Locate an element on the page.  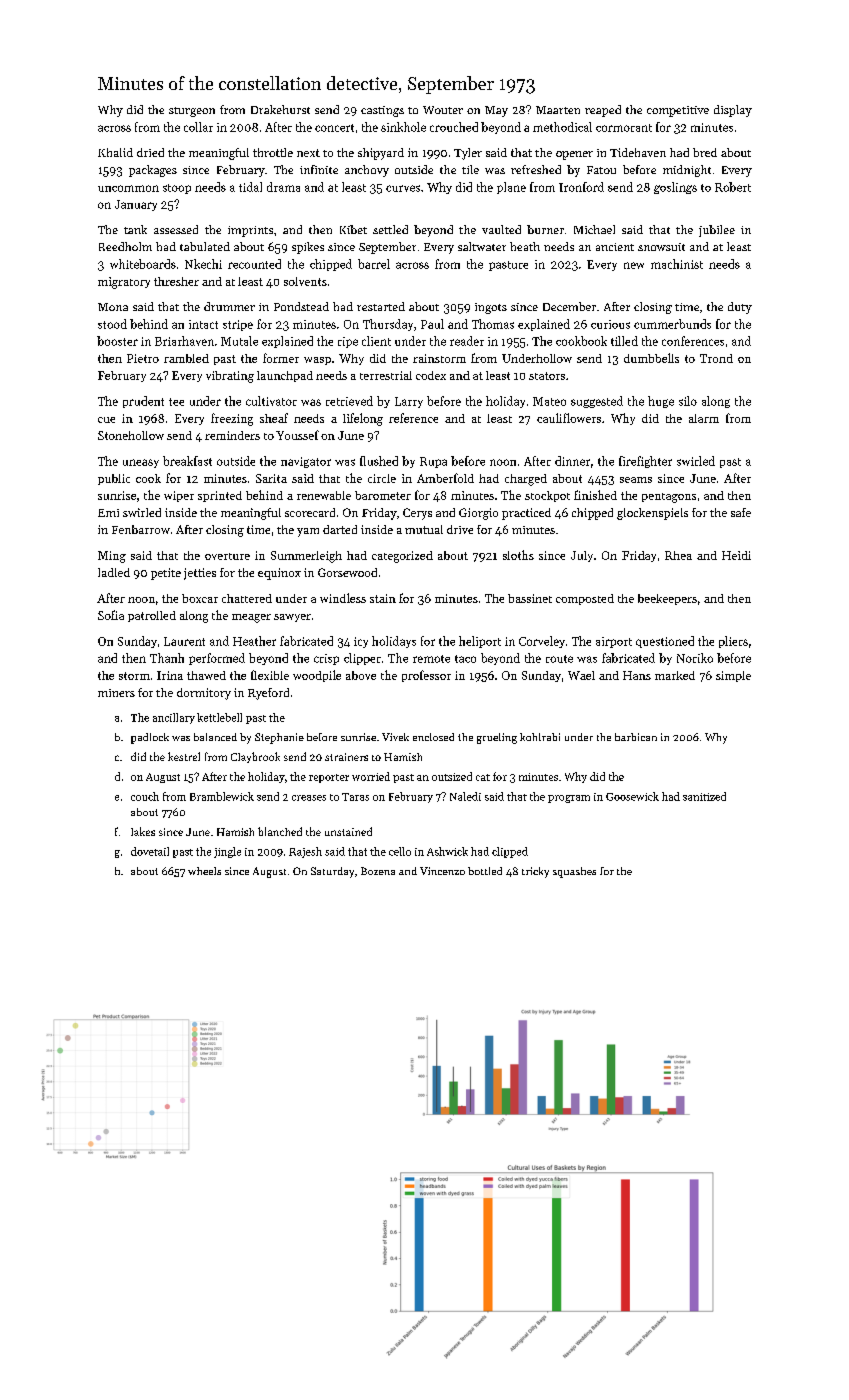
sanitized is located at coordinates (704, 796).
